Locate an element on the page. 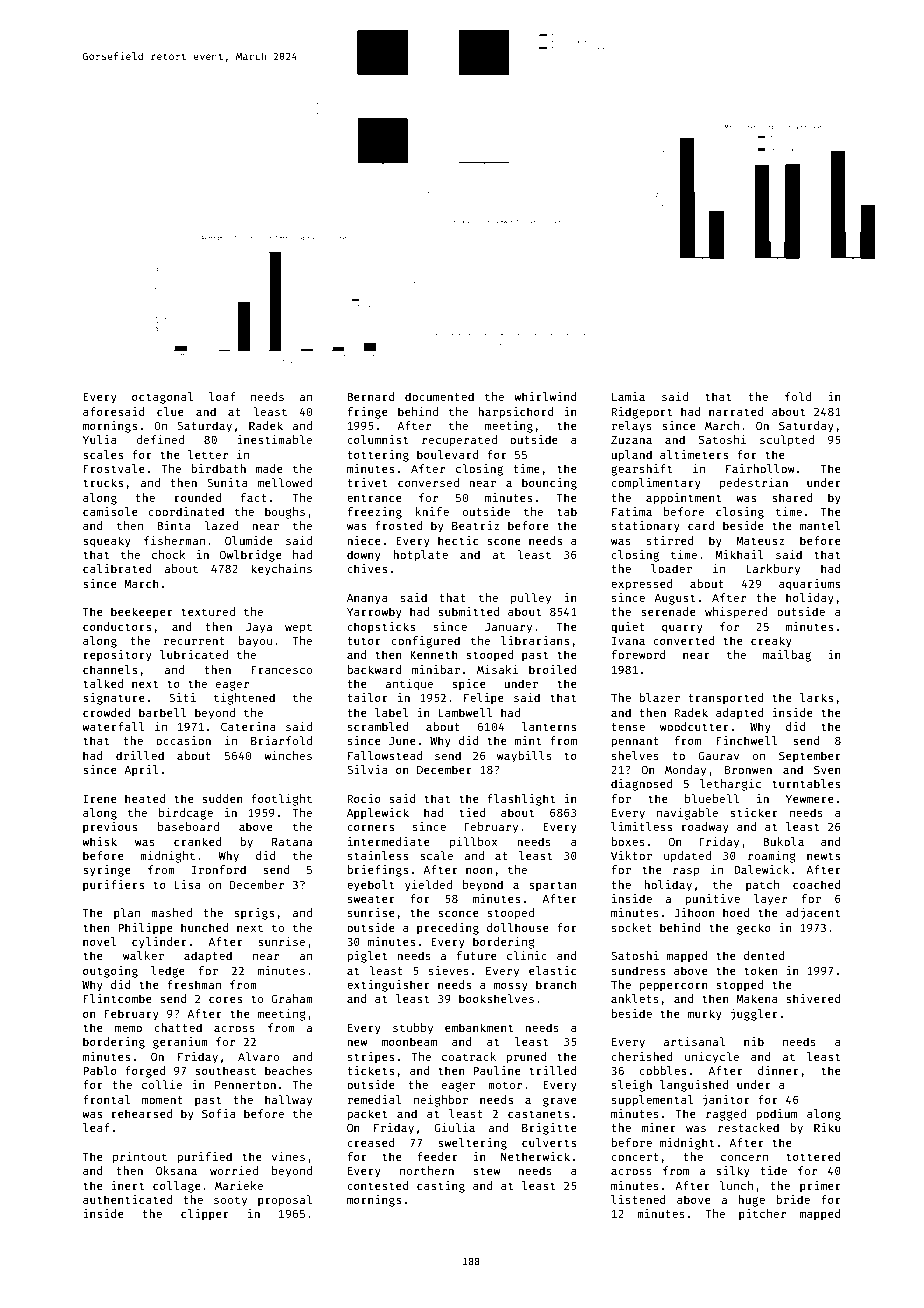 This image has height=1308, width=924. birdbath is located at coordinates (218, 468).
